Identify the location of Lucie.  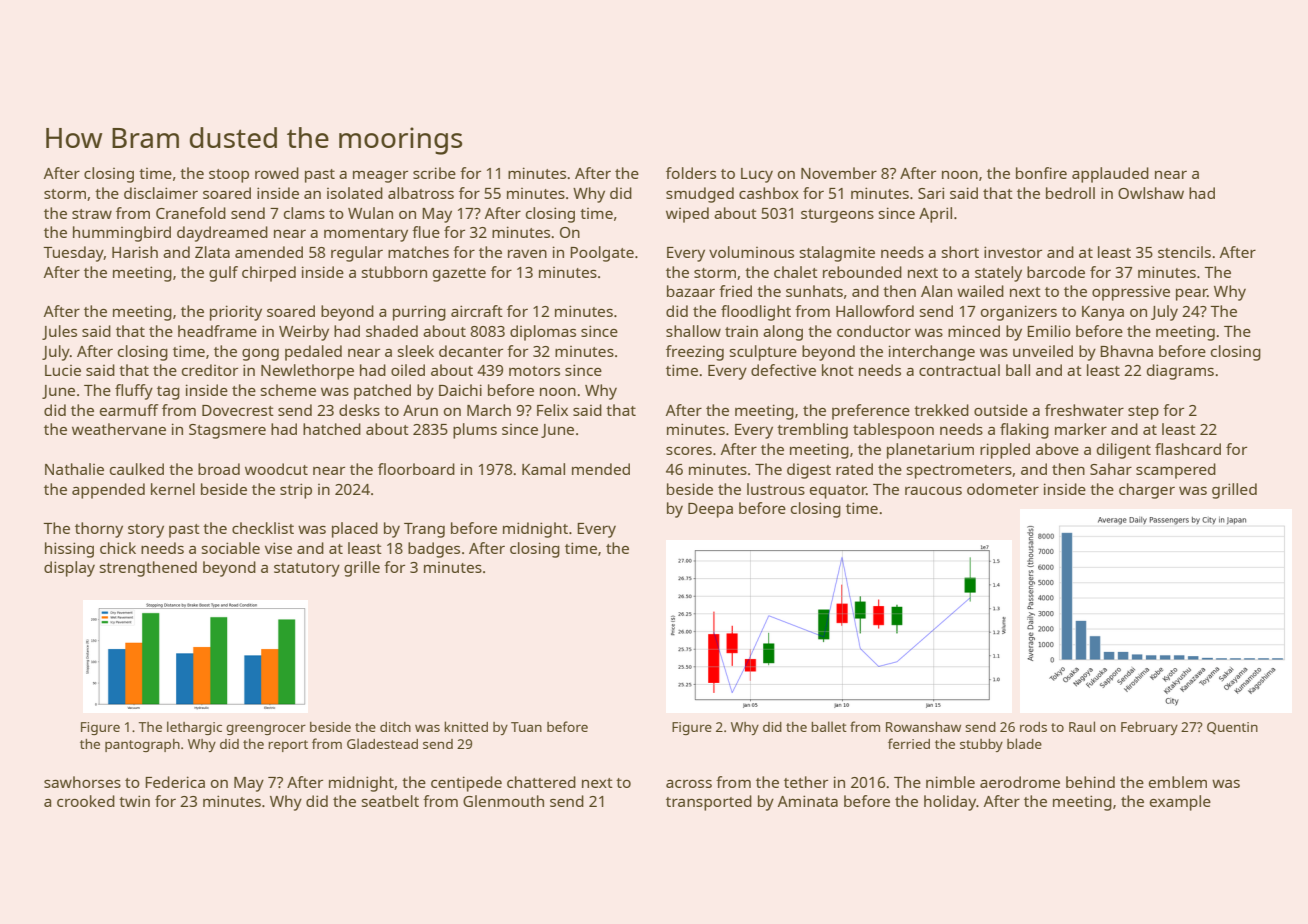
(63, 370).
